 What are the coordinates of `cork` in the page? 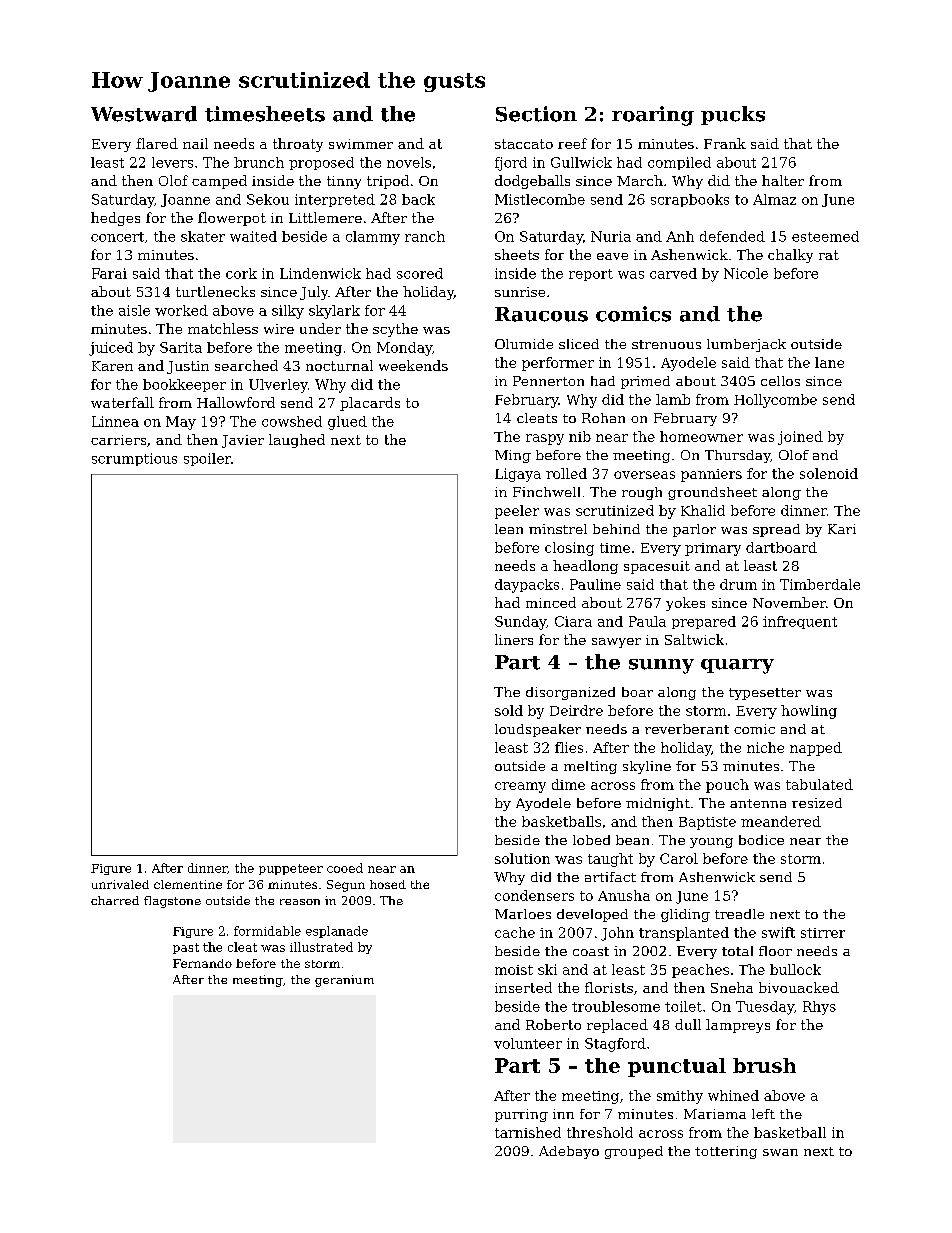 It's located at (241, 273).
